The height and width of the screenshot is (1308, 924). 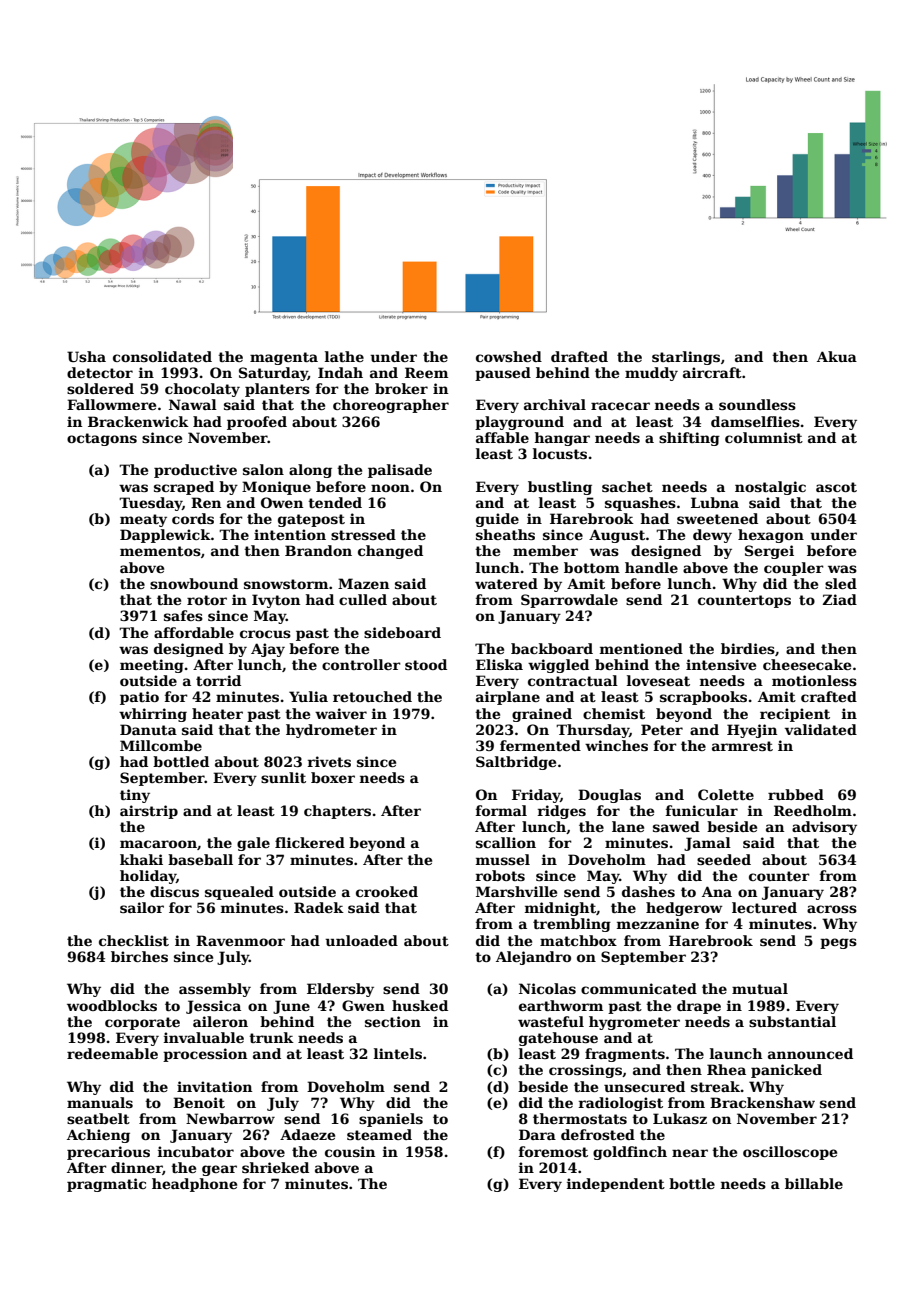 What do you see at coordinates (340, 990) in the screenshot?
I see `Eldersby` at bounding box center [340, 990].
